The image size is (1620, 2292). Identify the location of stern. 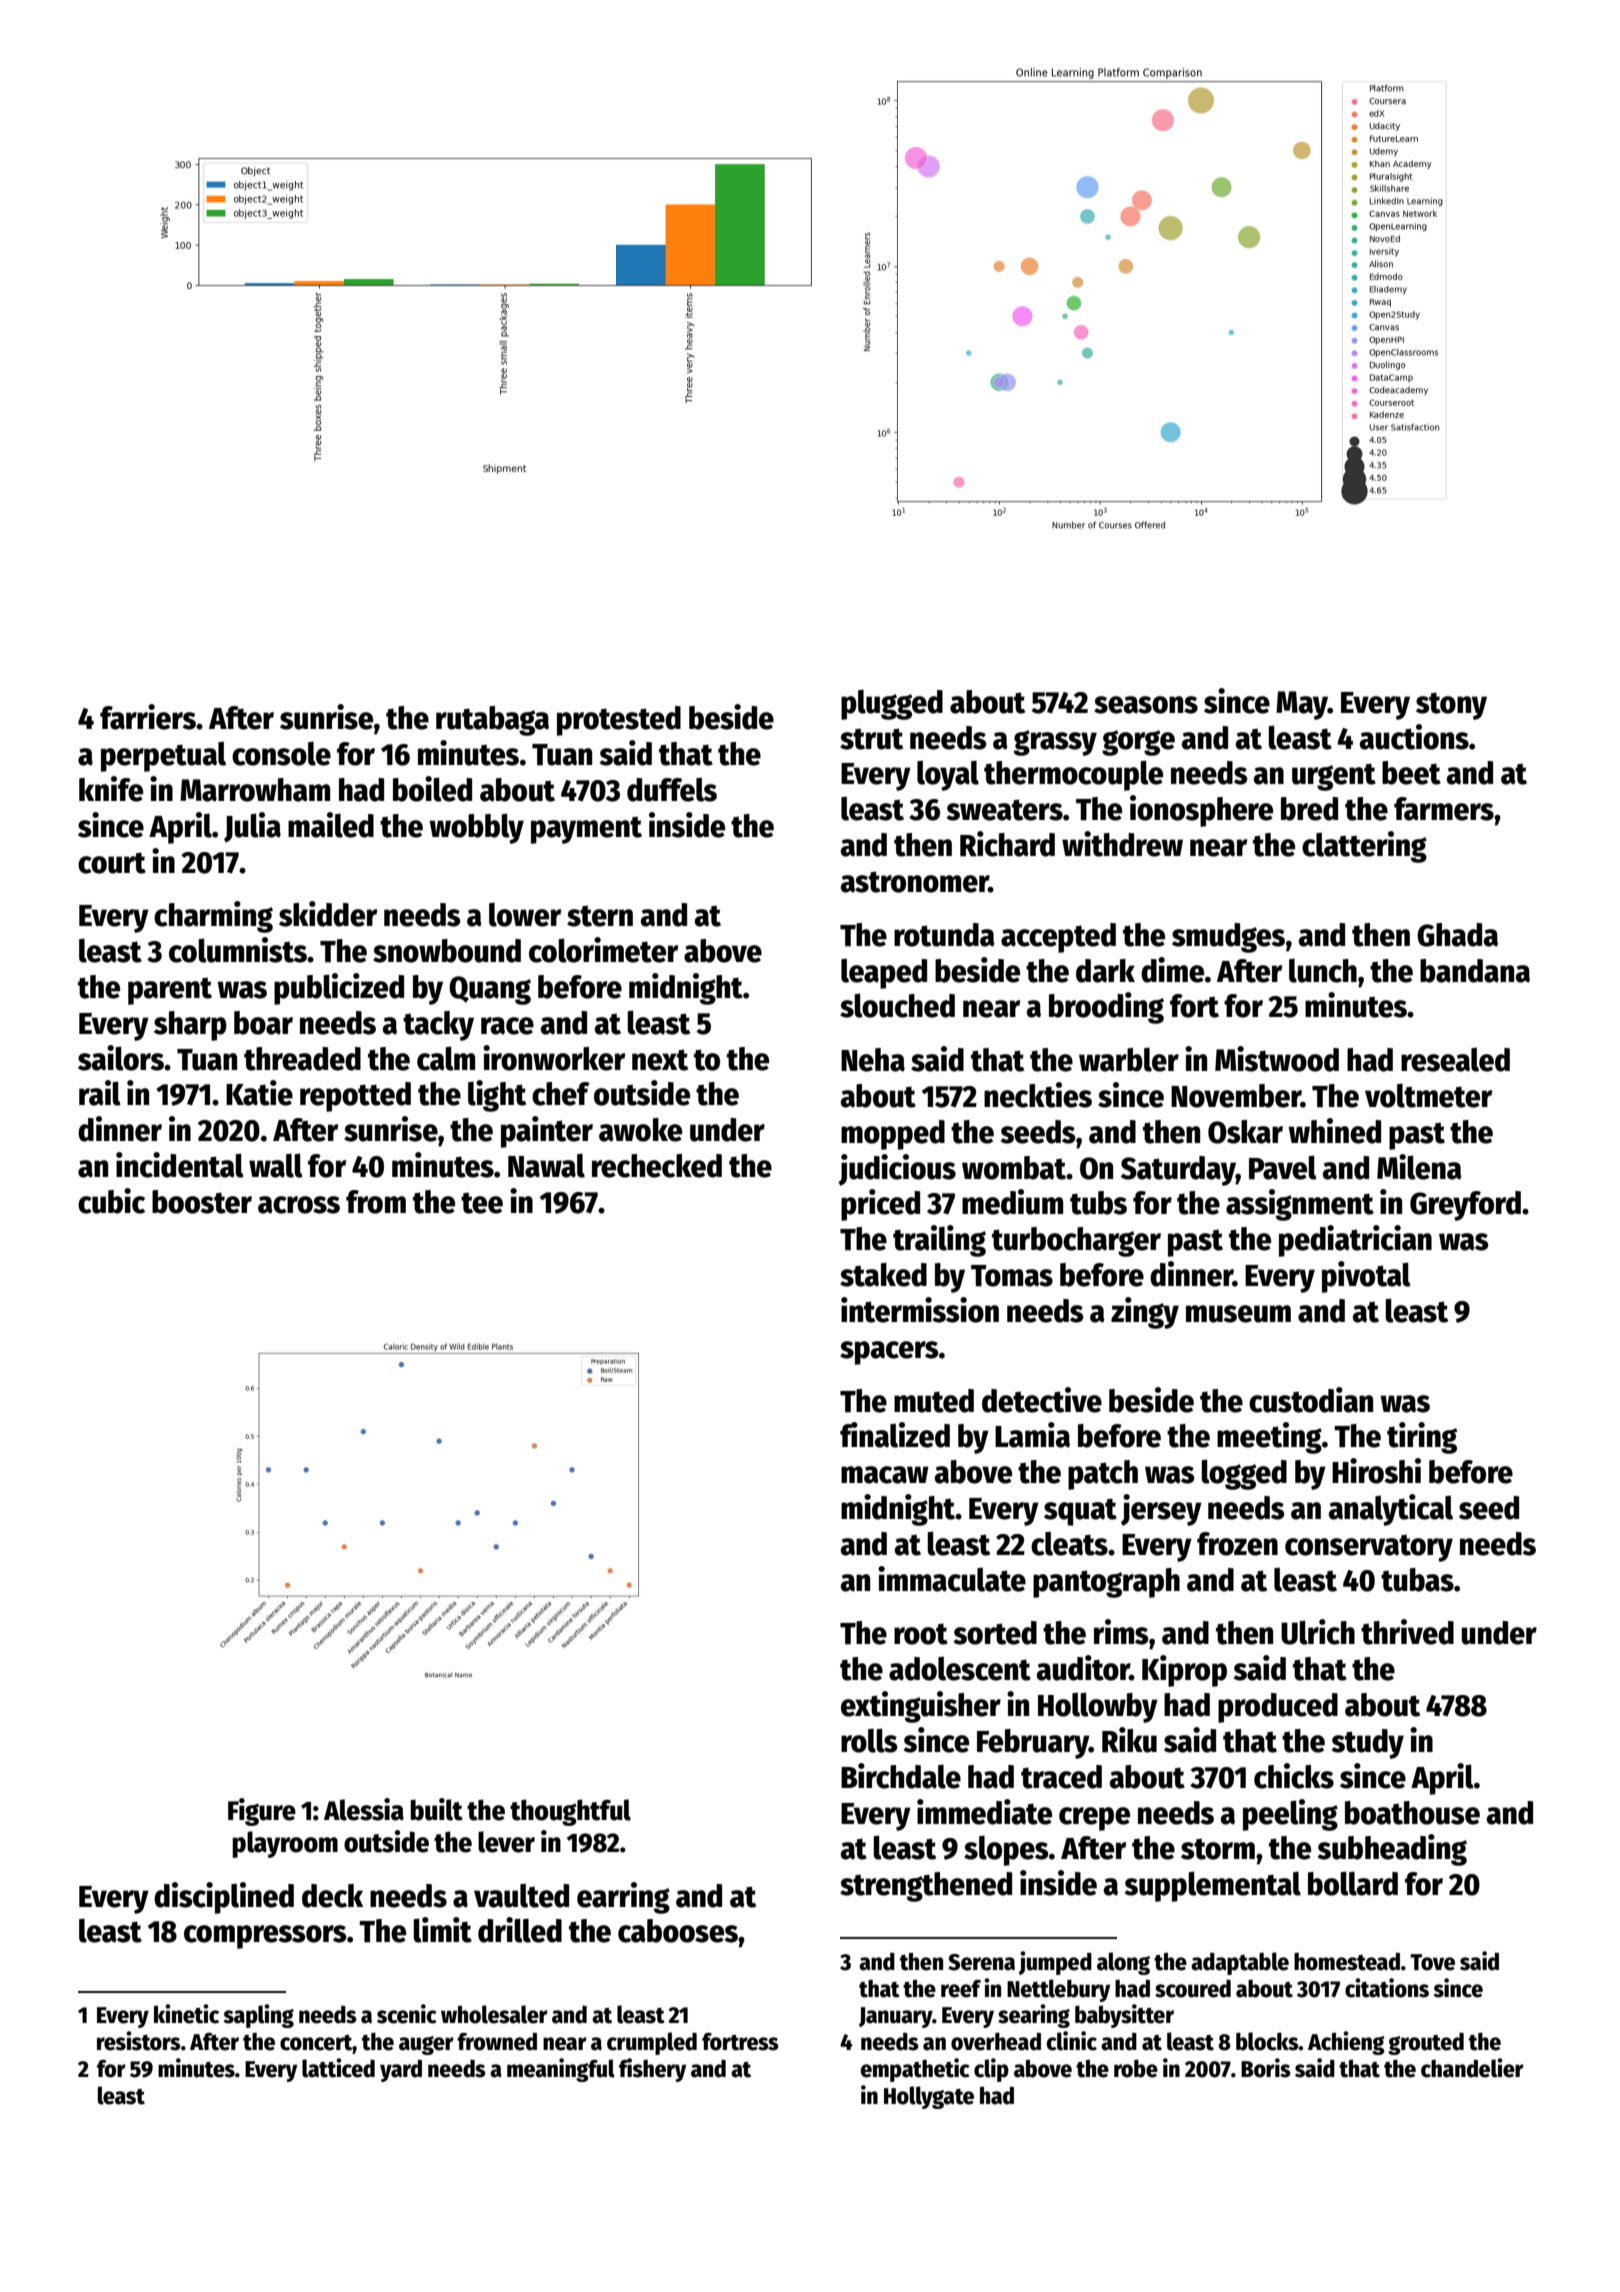
(600, 916).
